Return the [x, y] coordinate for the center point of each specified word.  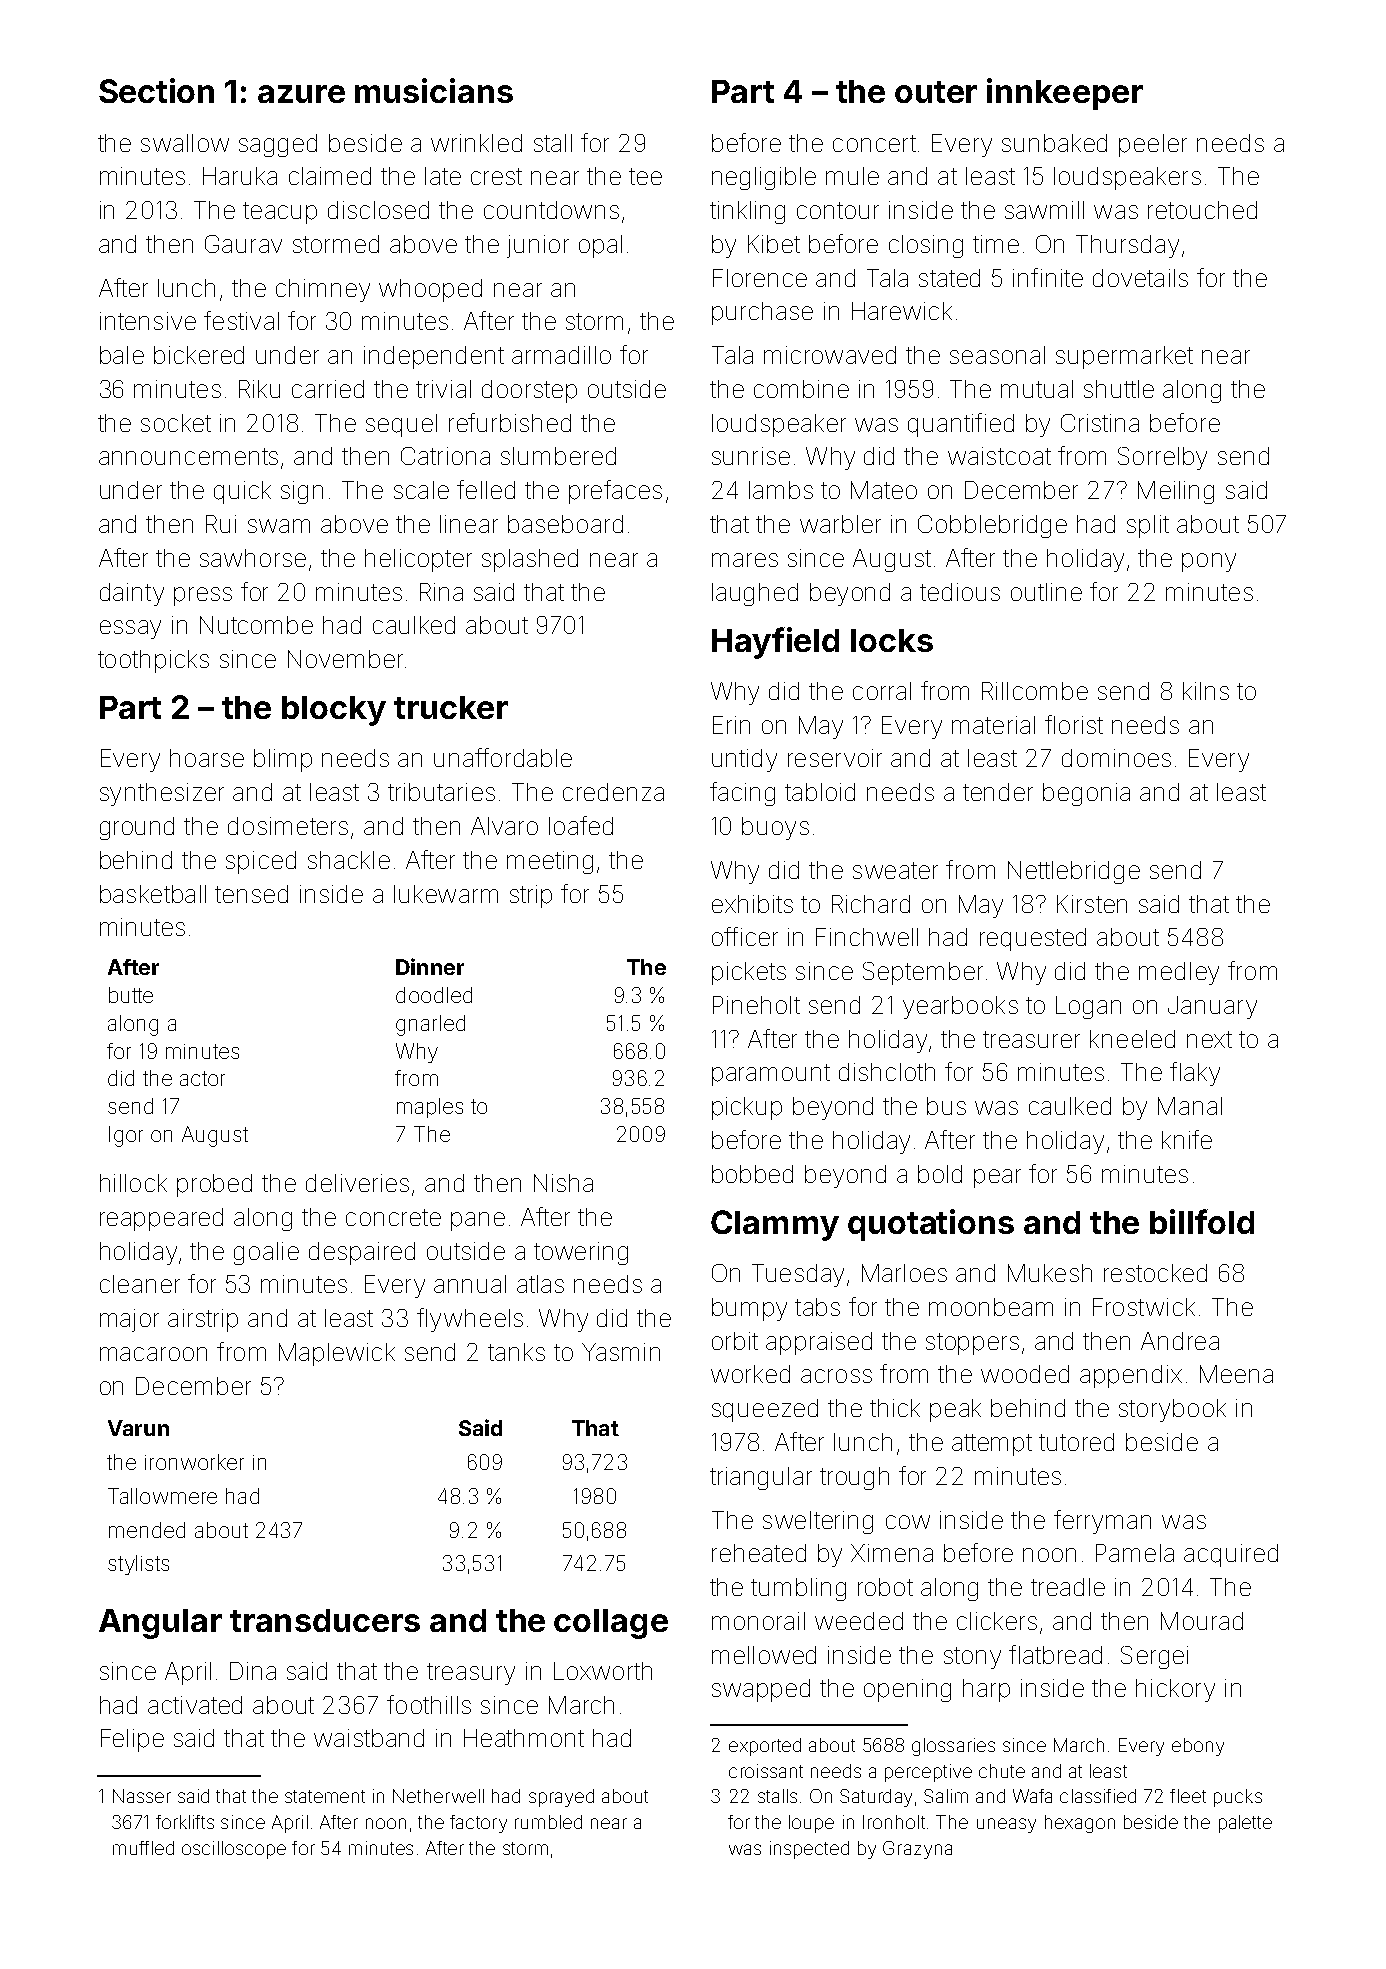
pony [1209, 562]
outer [936, 92]
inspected [809, 1850]
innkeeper [1065, 94]
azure [301, 94]
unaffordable [503, 757]
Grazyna [917, 1850]
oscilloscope [234, 1850]
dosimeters [288, 826]
